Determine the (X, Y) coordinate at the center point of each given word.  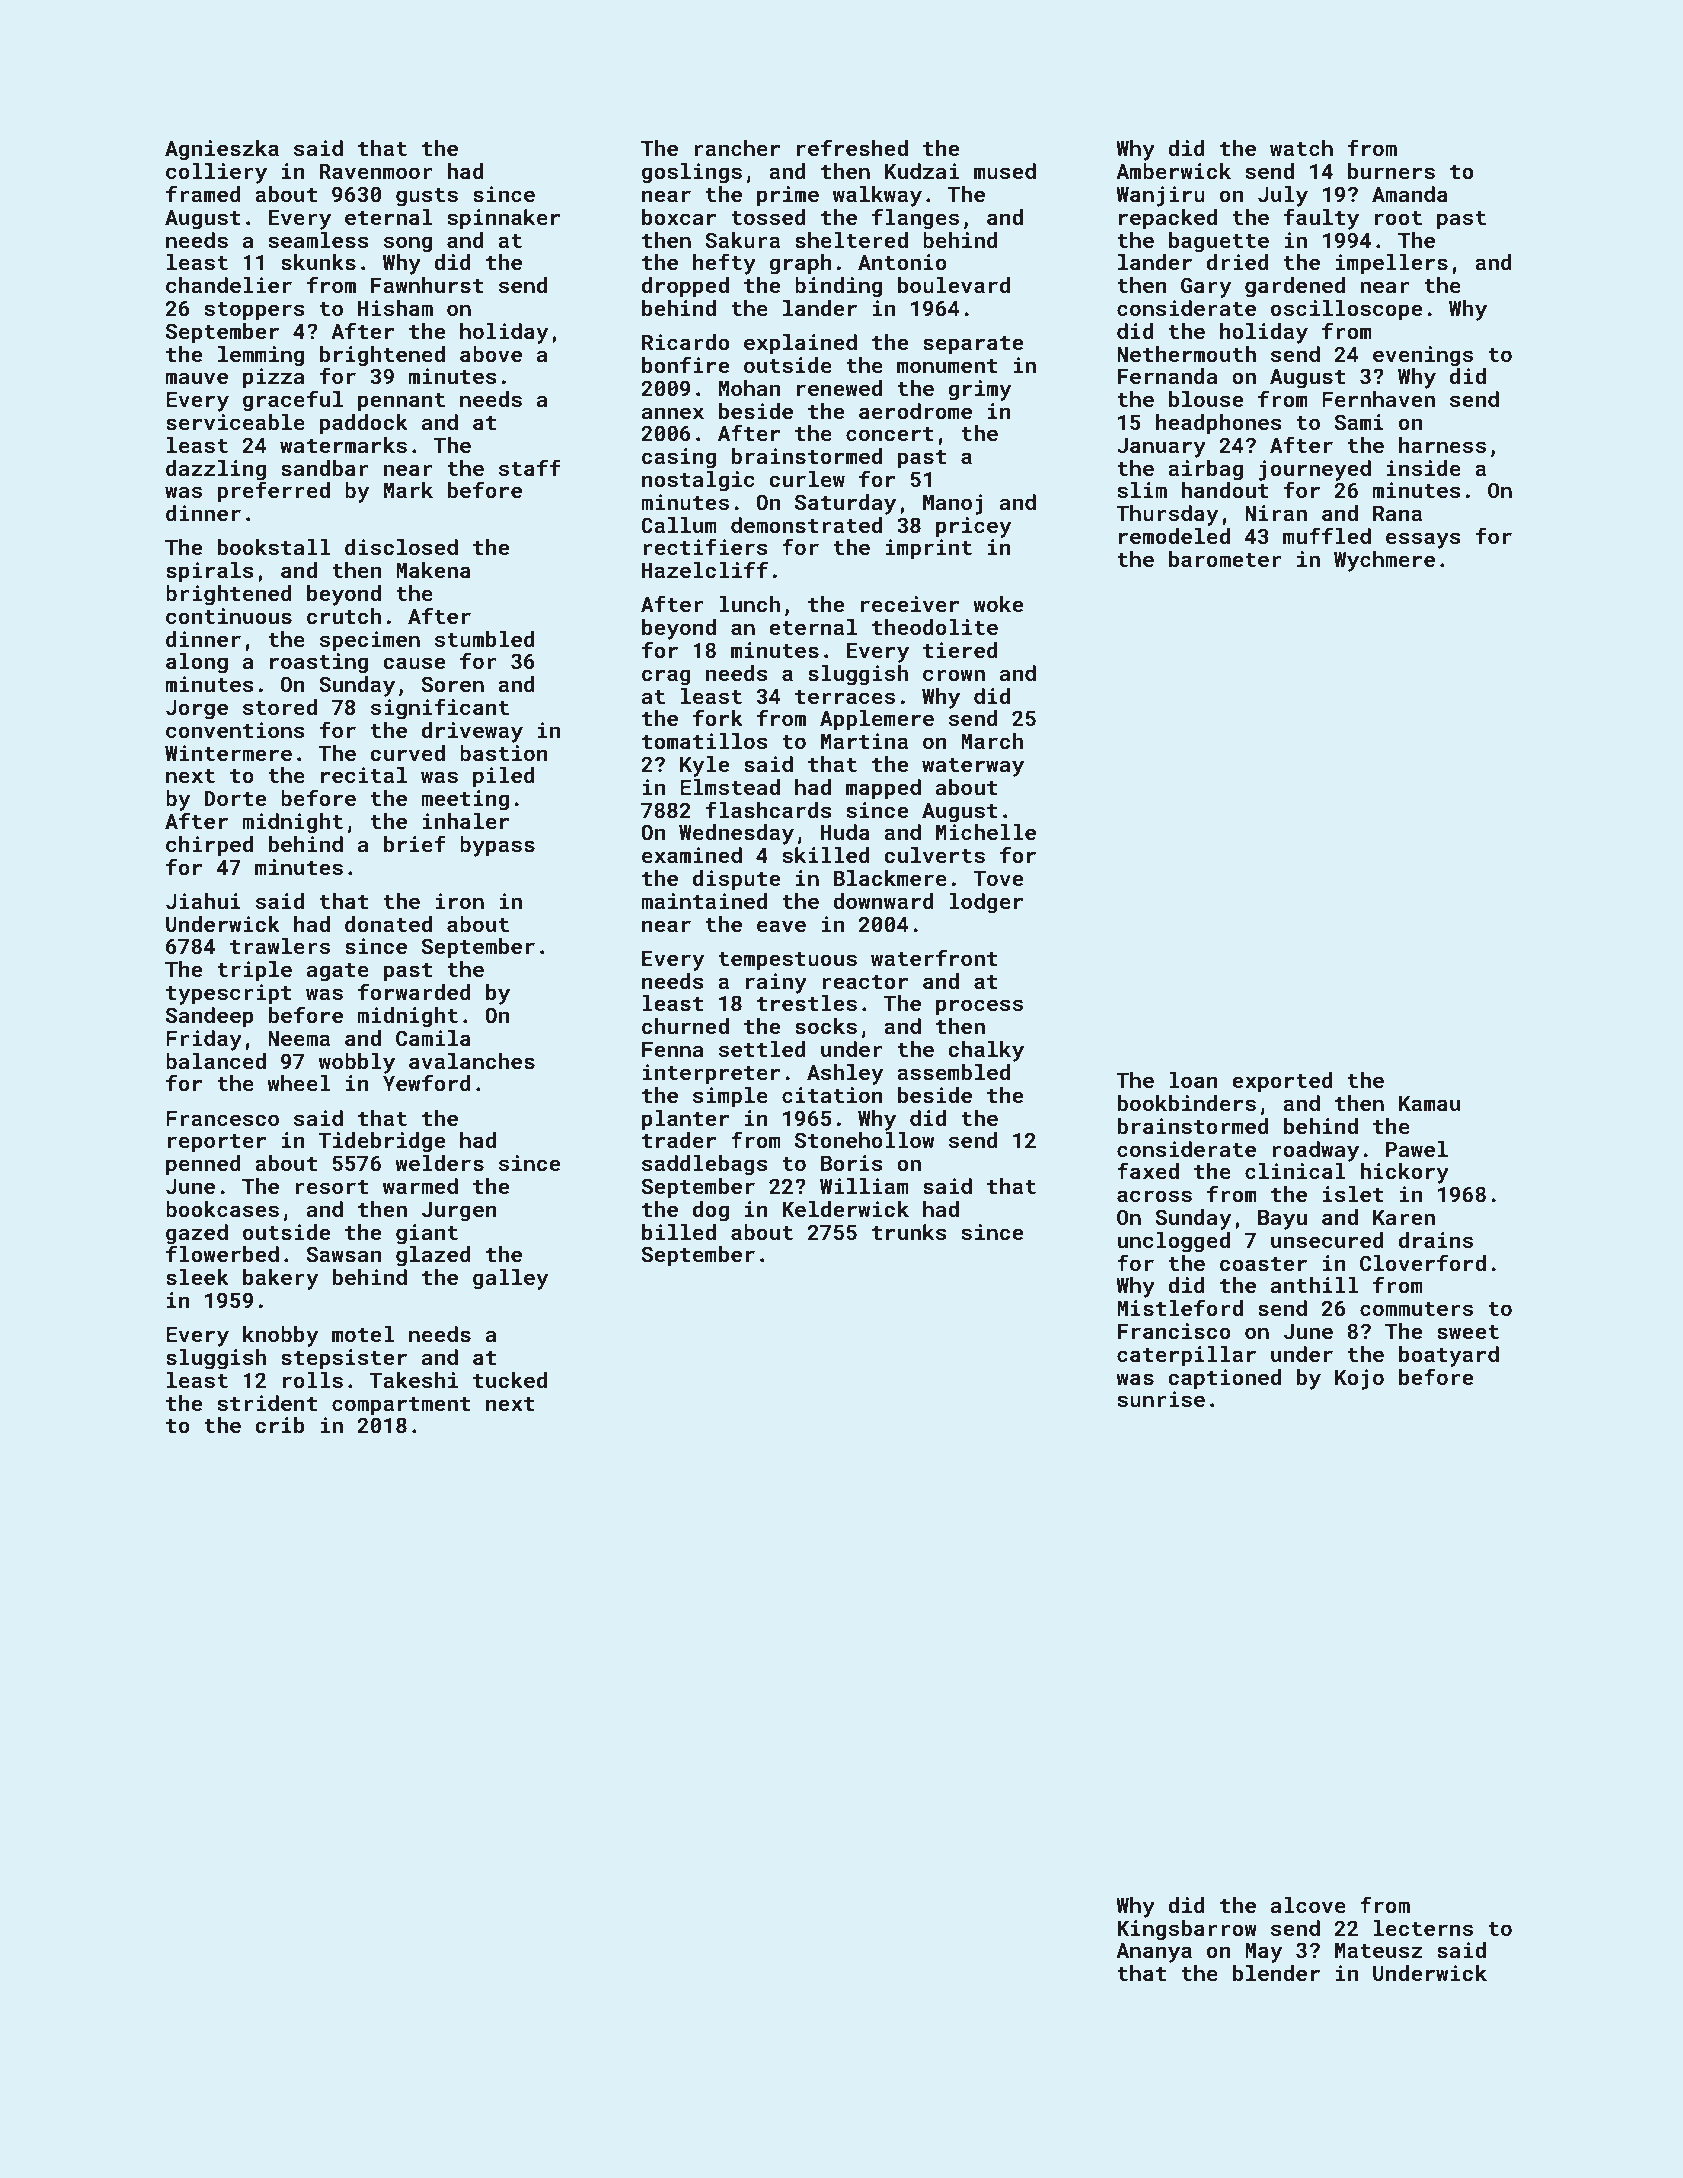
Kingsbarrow (1187, 1930)
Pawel (1417, 1149)
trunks (909, 1232)
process (979, 1007)
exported (1282, 1082)
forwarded (414, 991)
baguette (1219, 242)
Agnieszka (222, 150)
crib (280, 1425)
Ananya (1154, 1953)
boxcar (679, 217)
